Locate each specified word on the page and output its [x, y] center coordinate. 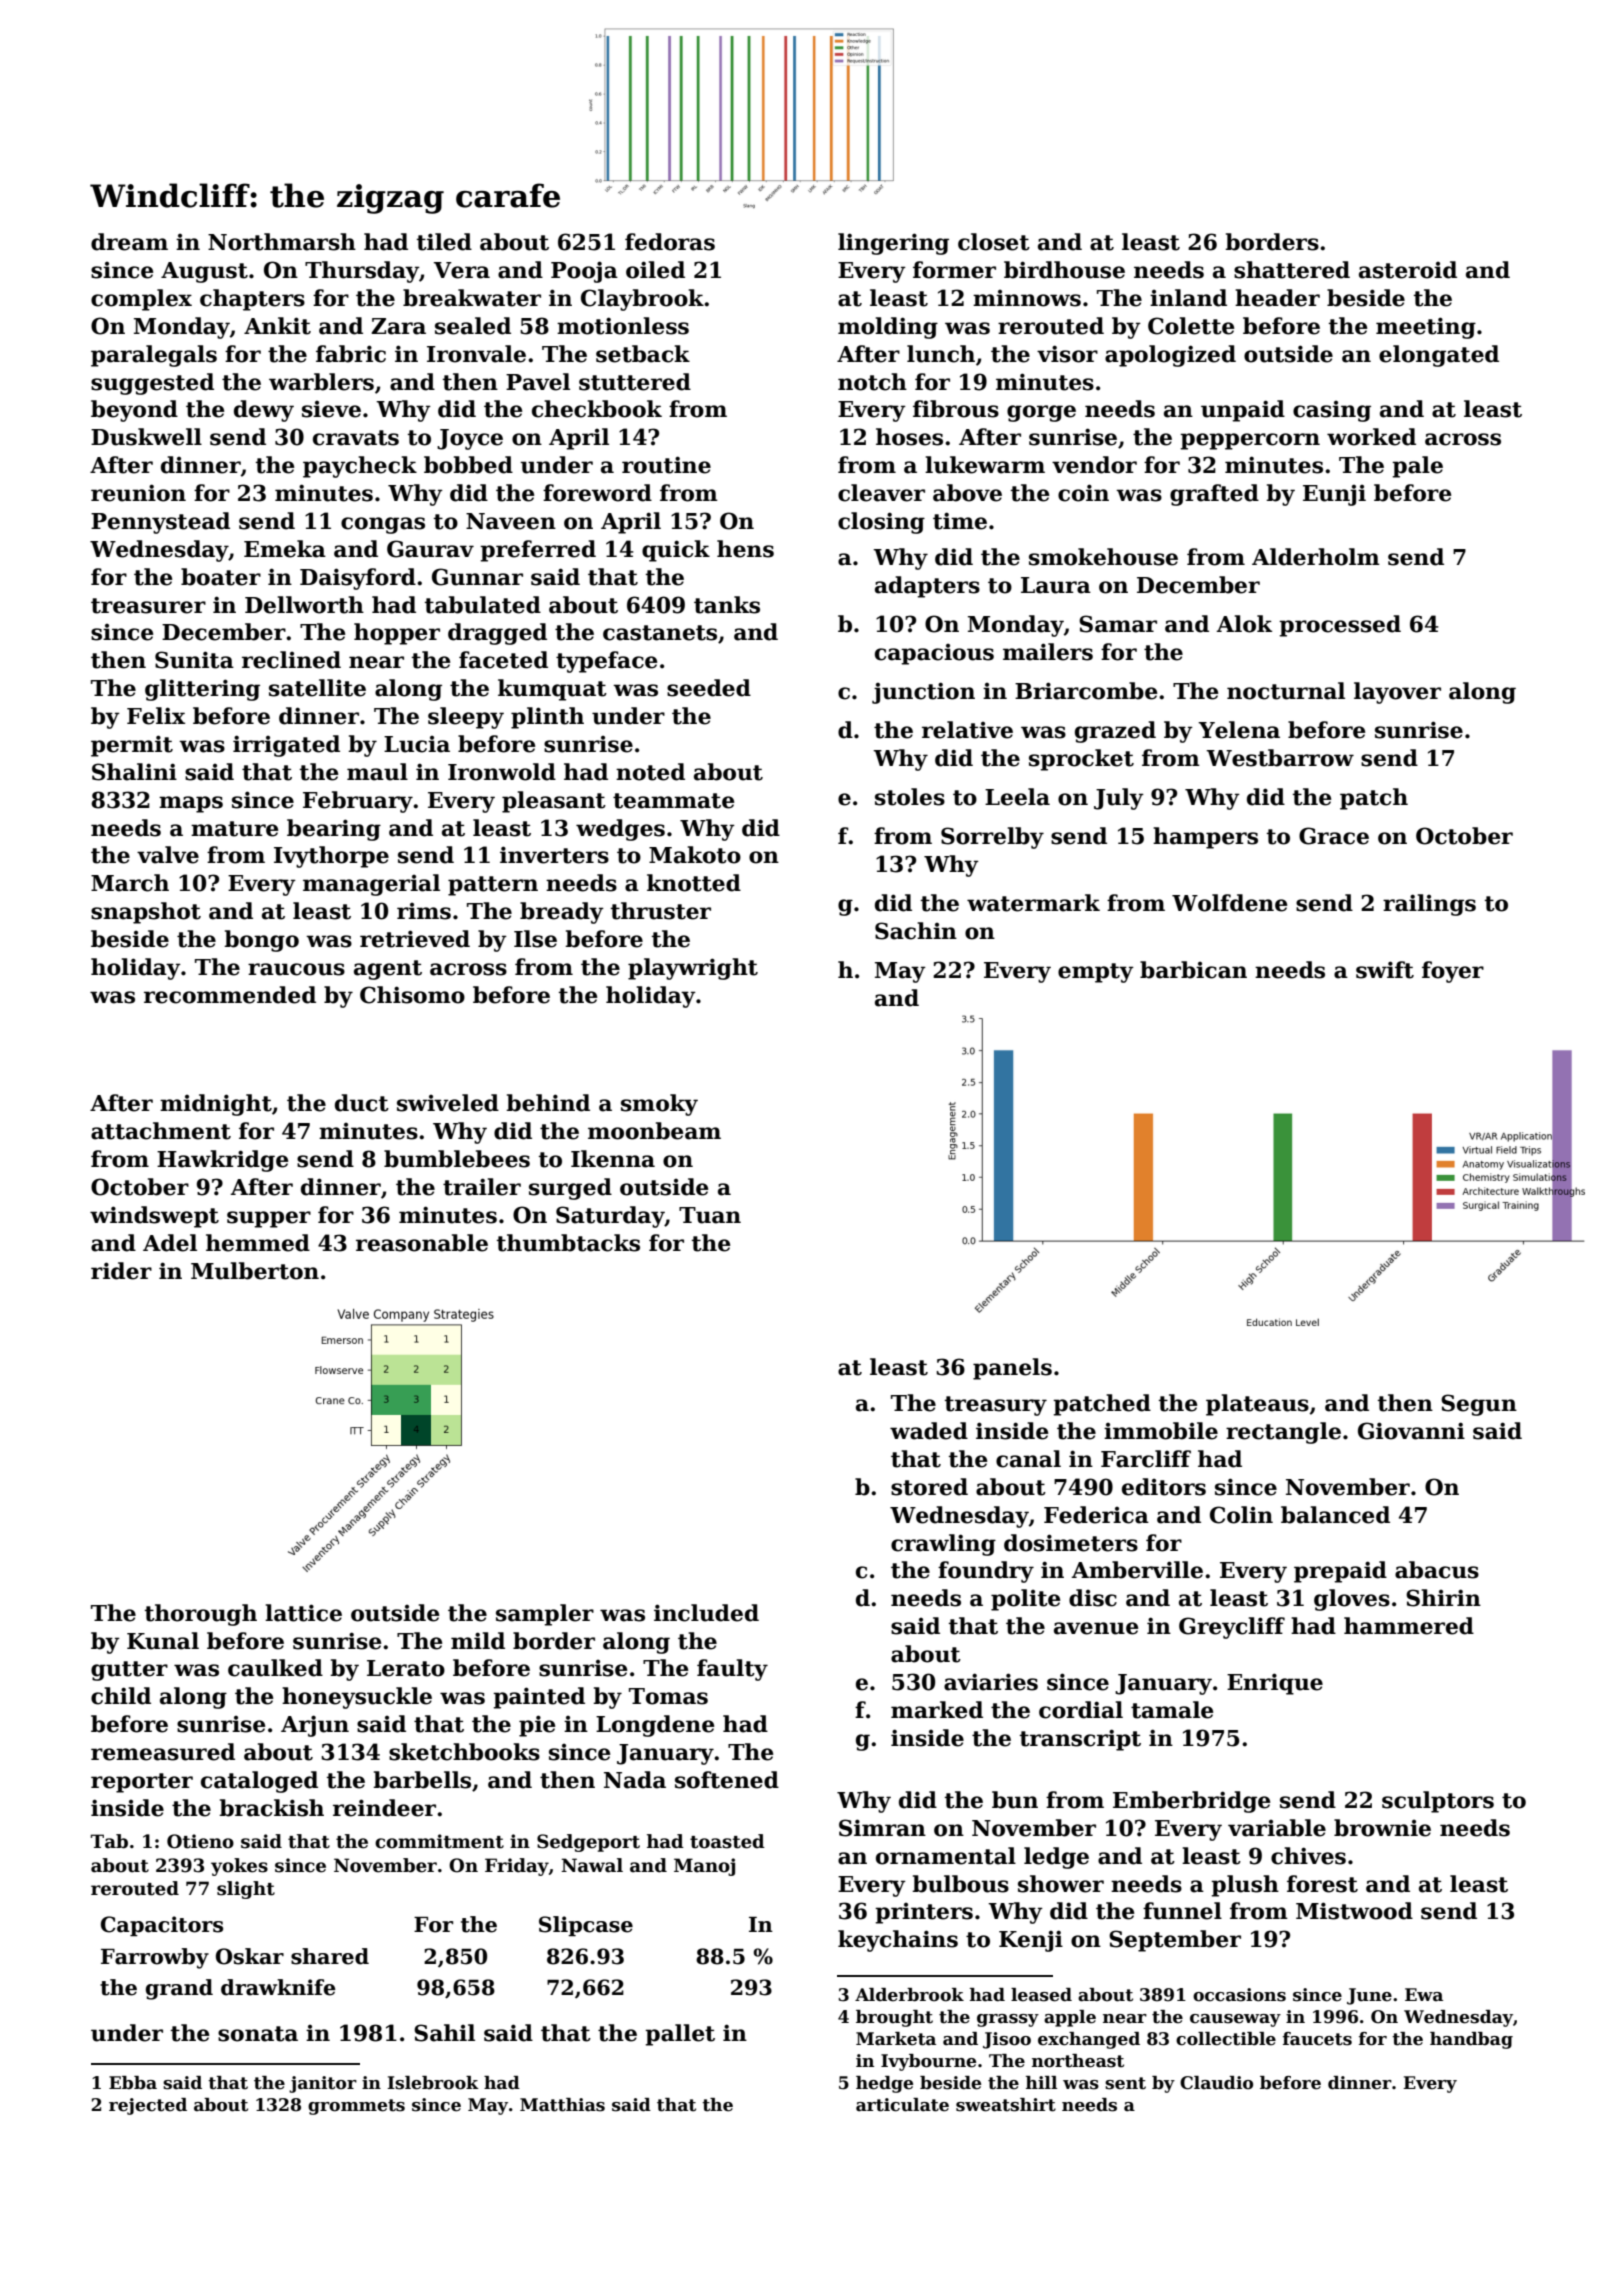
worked [1371, 437]
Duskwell [146, 437]
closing [881, 523]
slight [246, 1890]
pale [1417, 467]
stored [929, 1487]
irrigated [286, 746]
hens [745, 549]
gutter [129, 1671]
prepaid [1340, 1572]
